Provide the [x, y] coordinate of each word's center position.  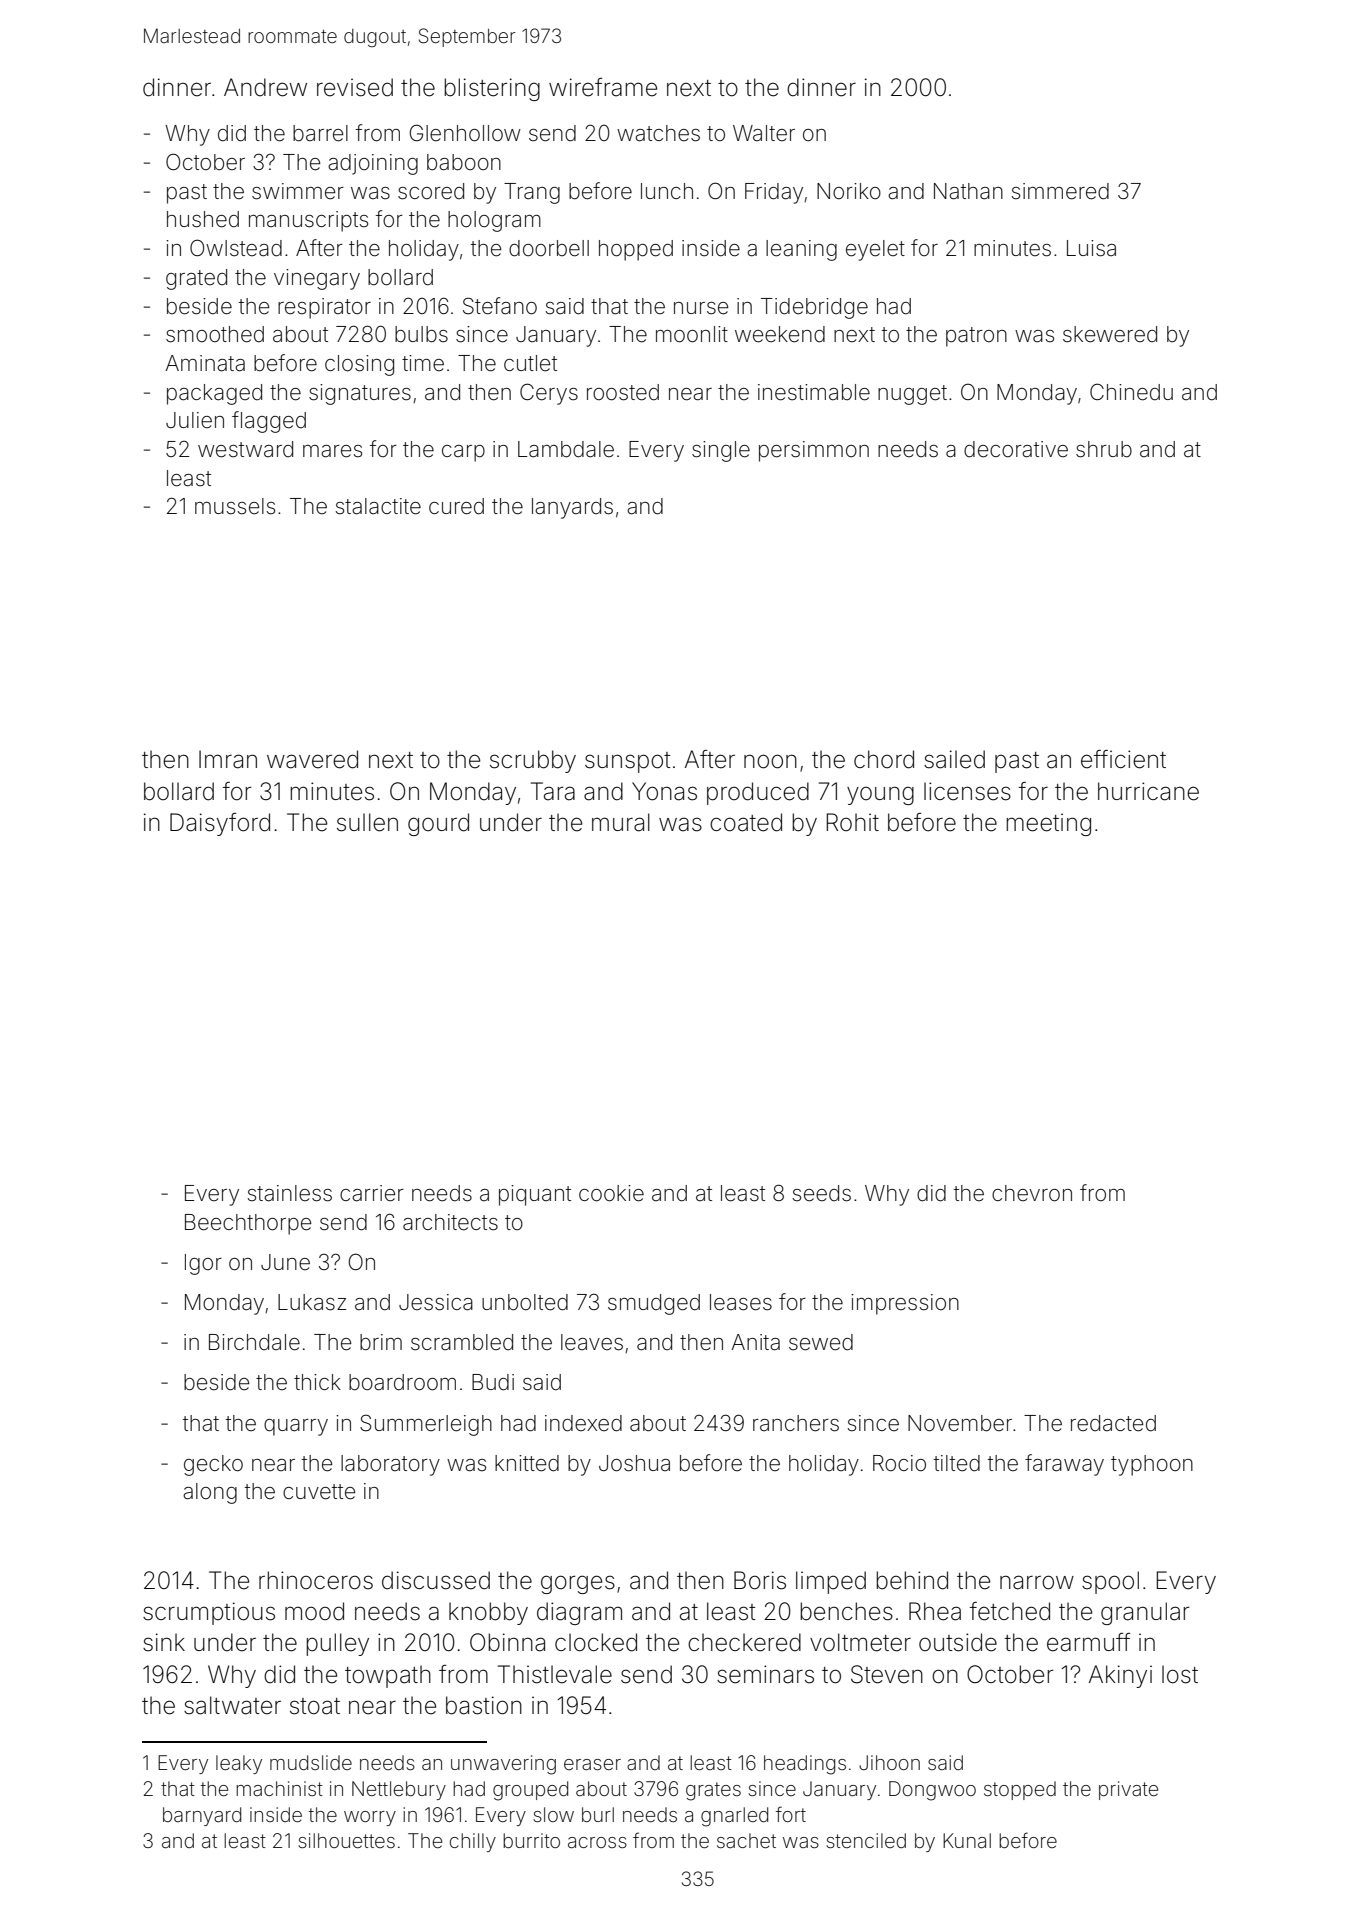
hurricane [1148, 791]
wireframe [603, 87]
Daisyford [220, 824]
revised [355, 87]
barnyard [202, 1816]
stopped [1020, 1790]
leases [741, 1302]
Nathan [968, 191]
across [597, 1842]
